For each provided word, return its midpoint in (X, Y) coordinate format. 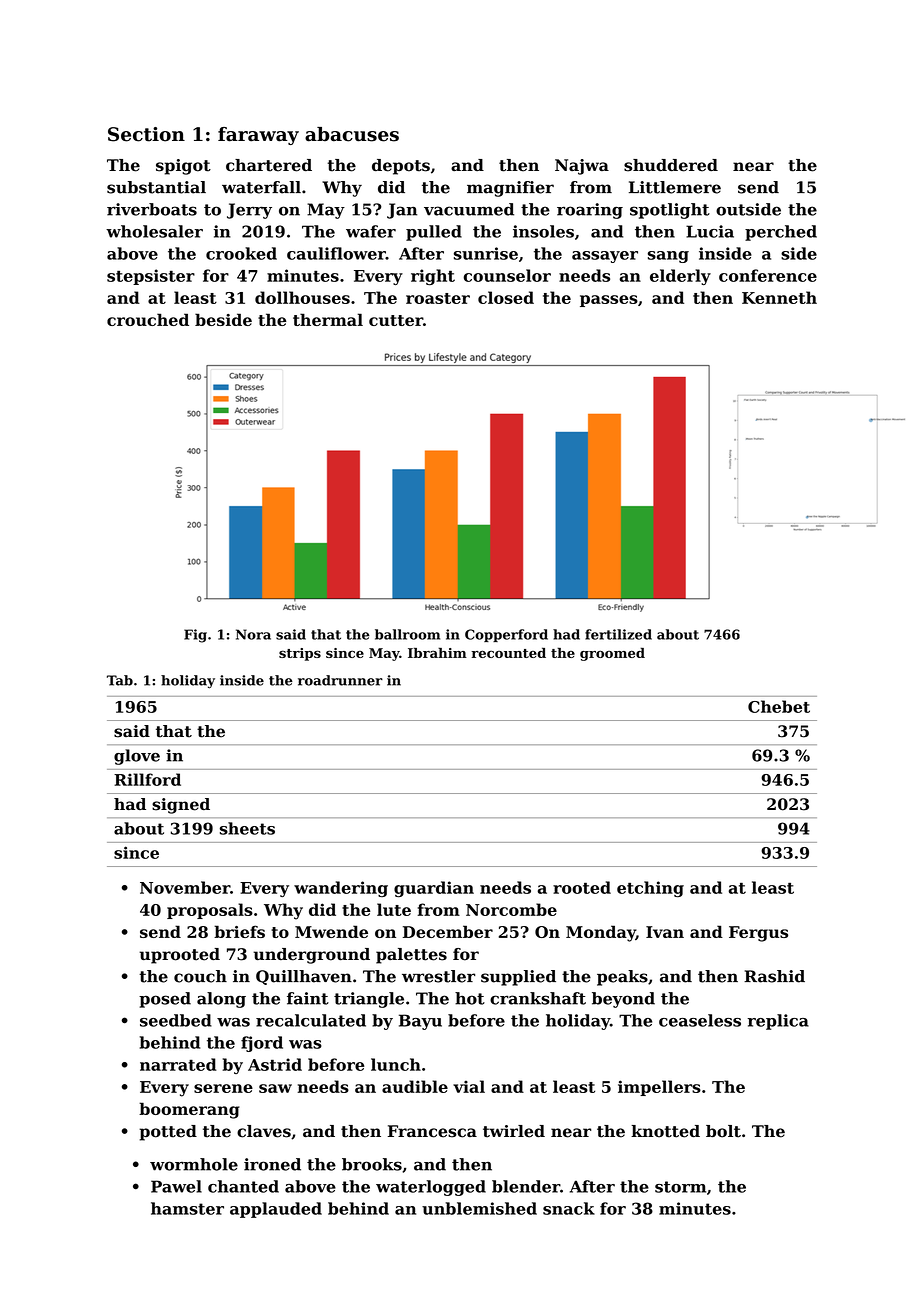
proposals (210, 911)
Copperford (506, 635)
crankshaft (538, 998)
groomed (612, 654)
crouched (148, 319)
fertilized (618, 634)
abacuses (352, 134)
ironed (272, 1164)
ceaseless (700, 1020)
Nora (253, 634)
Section (146, 134)
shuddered (671, 165)
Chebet (779, 706)
